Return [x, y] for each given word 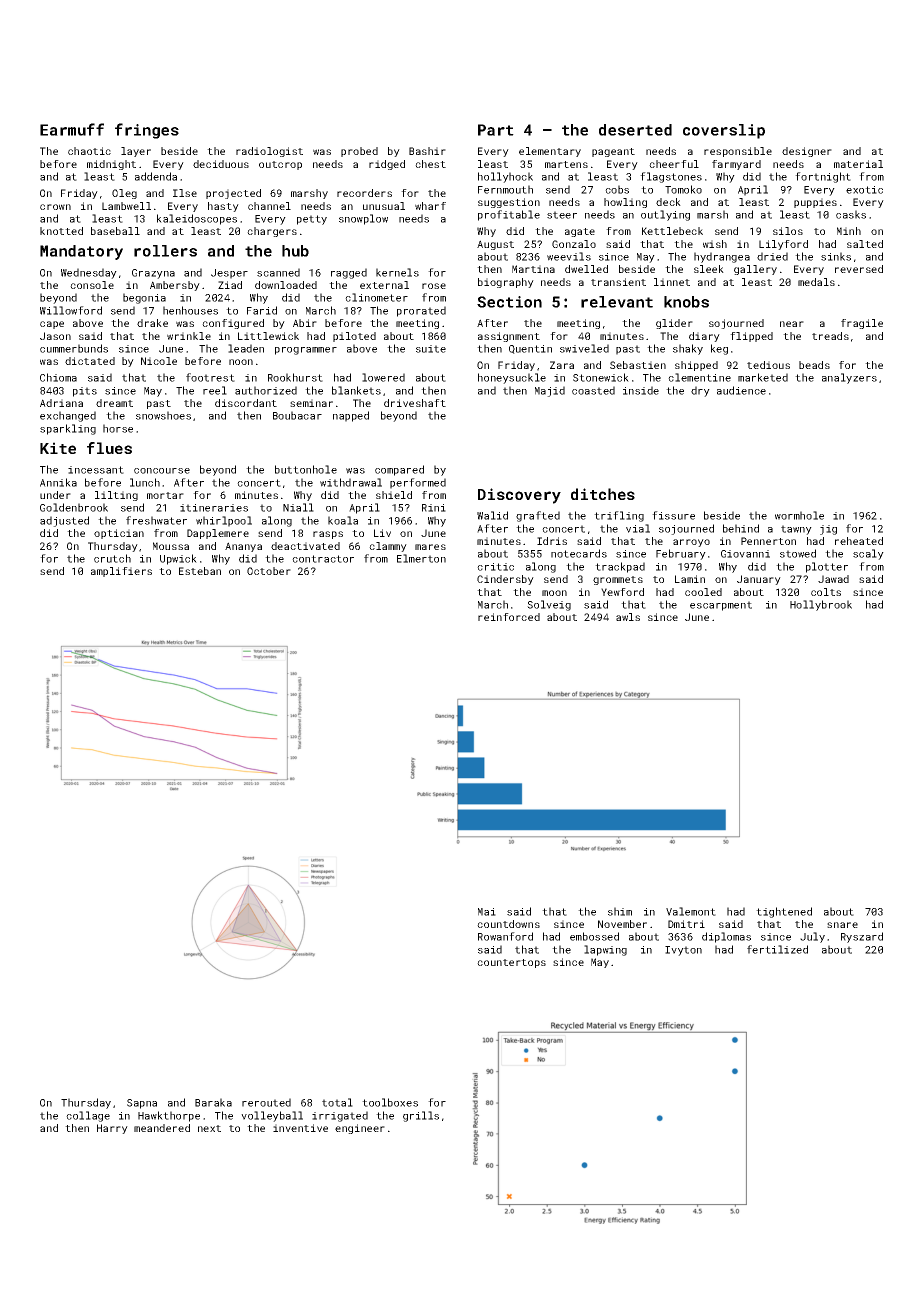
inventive [300, 1128]
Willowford [71, 310]
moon [554, 593]
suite [431, 349]
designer [807, 152]
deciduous [221, 164]
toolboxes [390, 1102]
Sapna [142, 1104]
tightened [784, 912]
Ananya [243, 547]
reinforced [509, 617]
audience [741, 390]
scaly [868, 554]
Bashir [427, 151]
